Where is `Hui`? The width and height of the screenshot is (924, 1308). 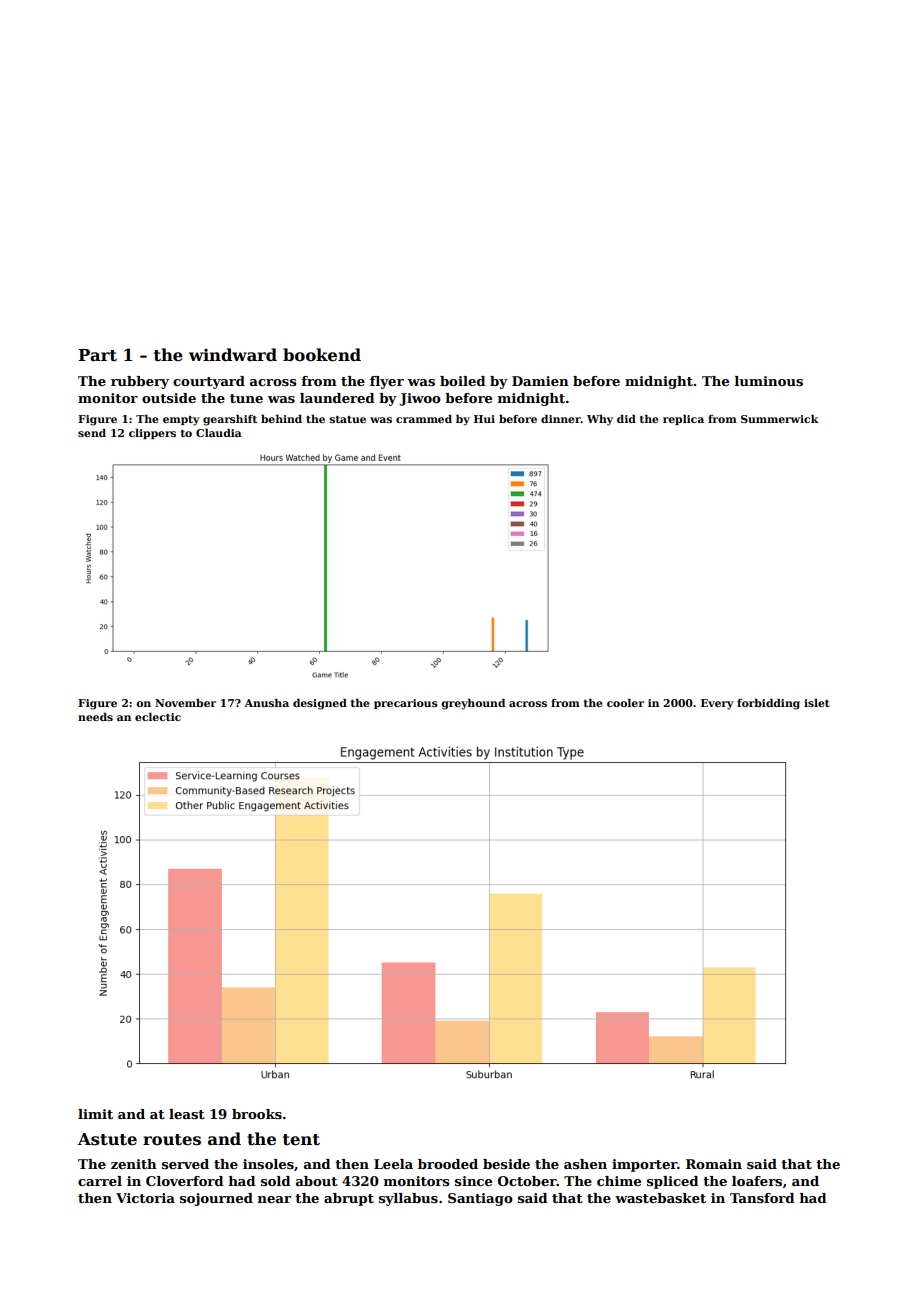 Hui is located at coordinates (484, 419).
